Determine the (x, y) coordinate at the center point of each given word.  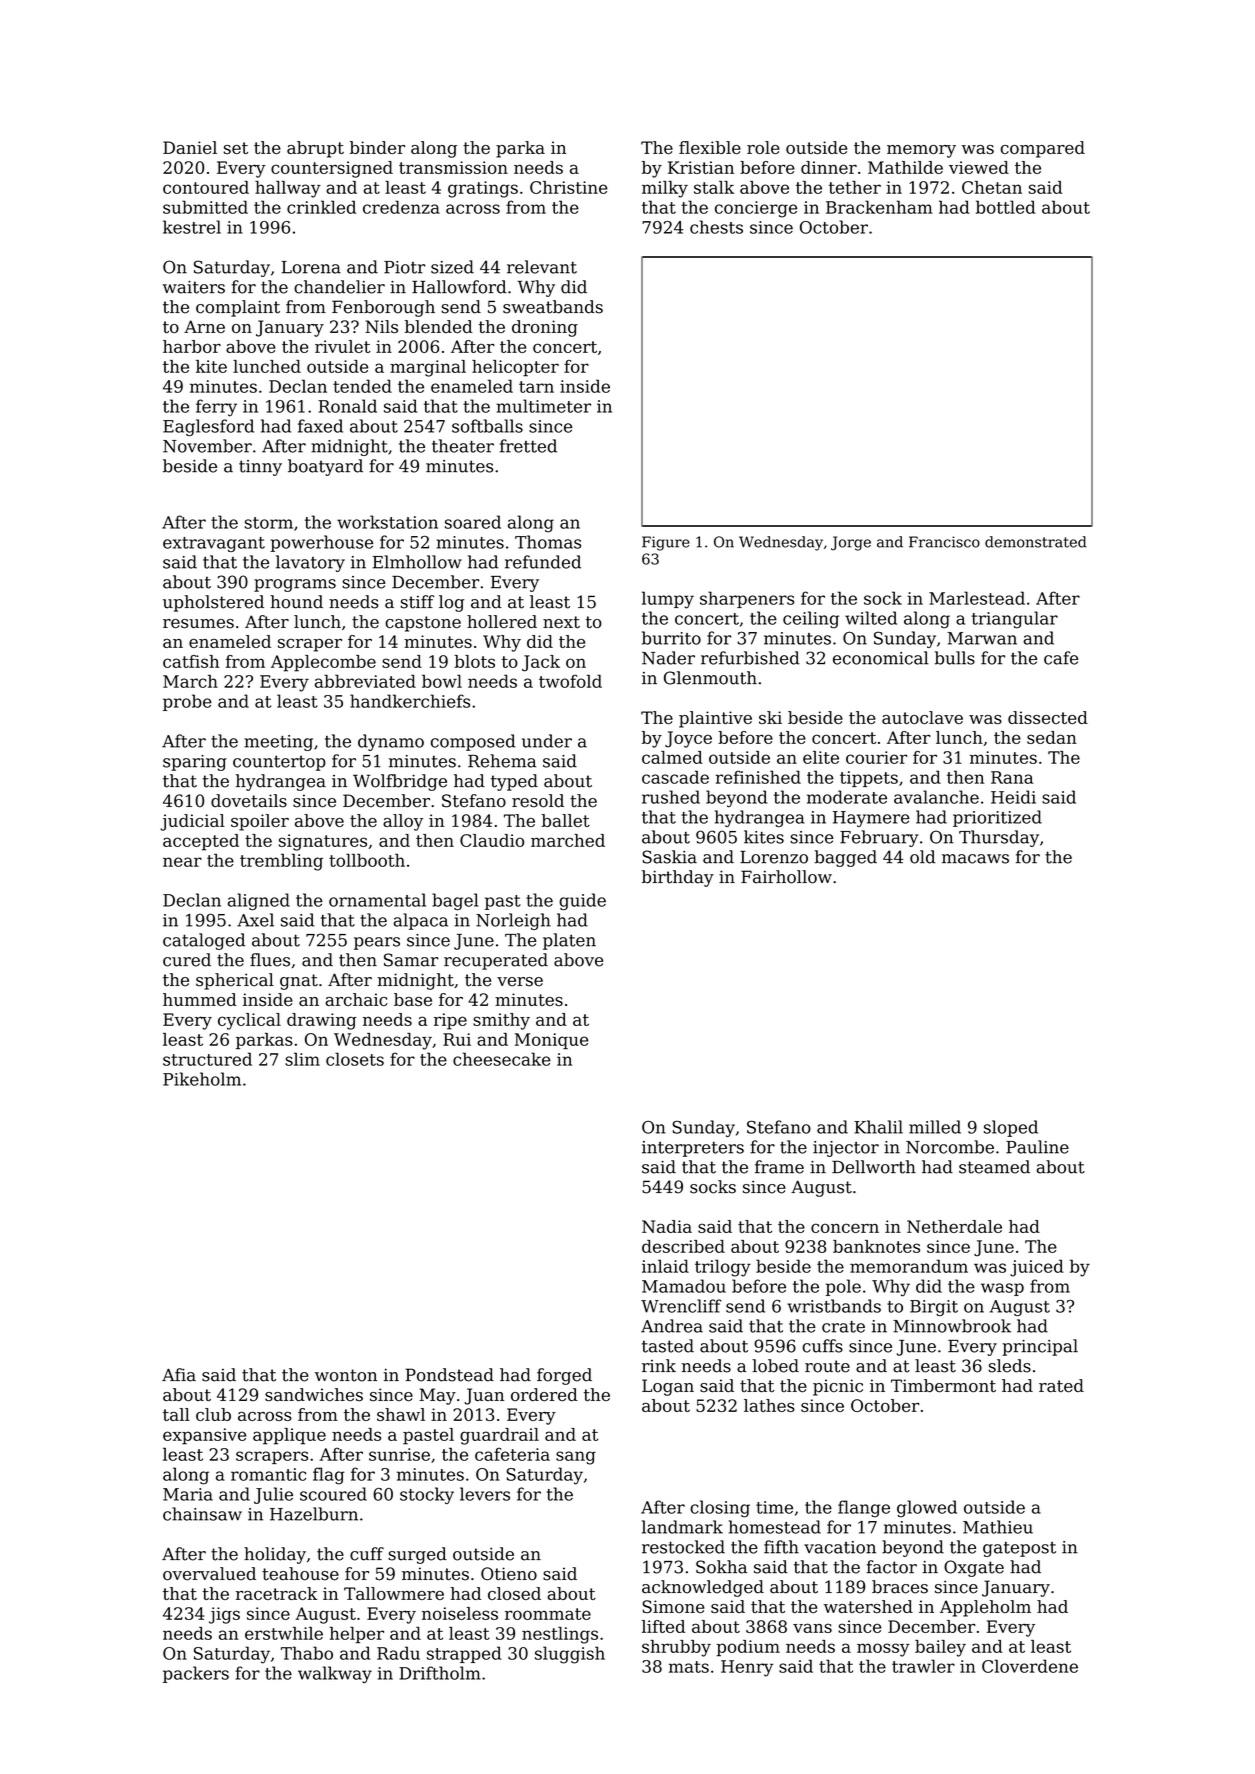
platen (569, 941)
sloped (1011, 1128)
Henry (747, 1668)
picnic (838, 1387)
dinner (829, 167)
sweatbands (553, 307)
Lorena (311, 267)
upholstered (213, 603)
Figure (666, 543)
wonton (346, 1375)
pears (377, 943)
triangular (1015, 620)
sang (576, 1458)
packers (196, 1674)
